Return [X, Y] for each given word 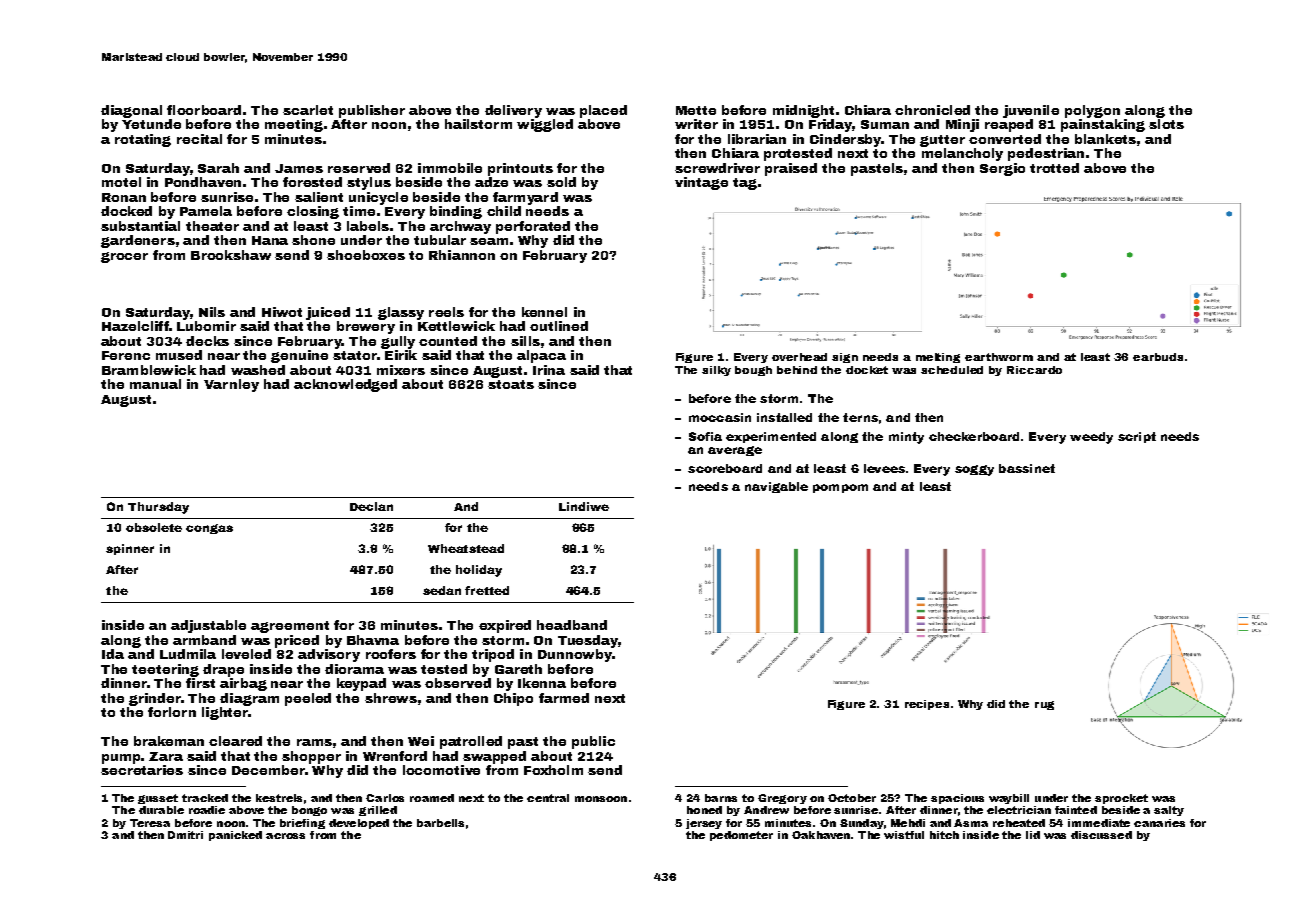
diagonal [131, 111]
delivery [513, 111]
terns [860, 417]
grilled [378, 811]
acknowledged [345, 385]
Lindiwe [584, 506]
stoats [511, 384]
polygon [1092, 111]
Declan [371, 506]
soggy [974, 470]
